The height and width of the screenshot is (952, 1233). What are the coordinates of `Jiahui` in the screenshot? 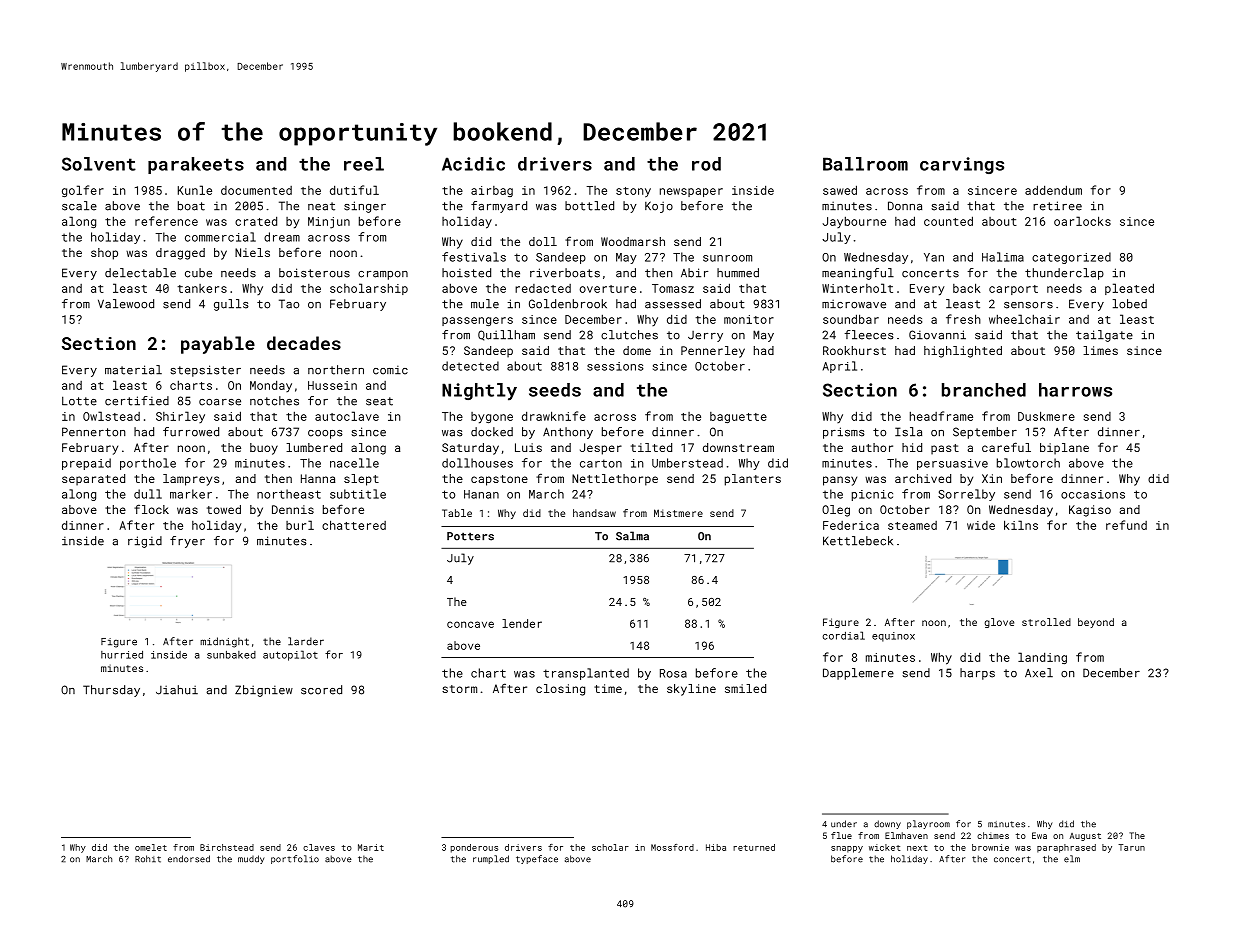 It's located at (177, 690).
